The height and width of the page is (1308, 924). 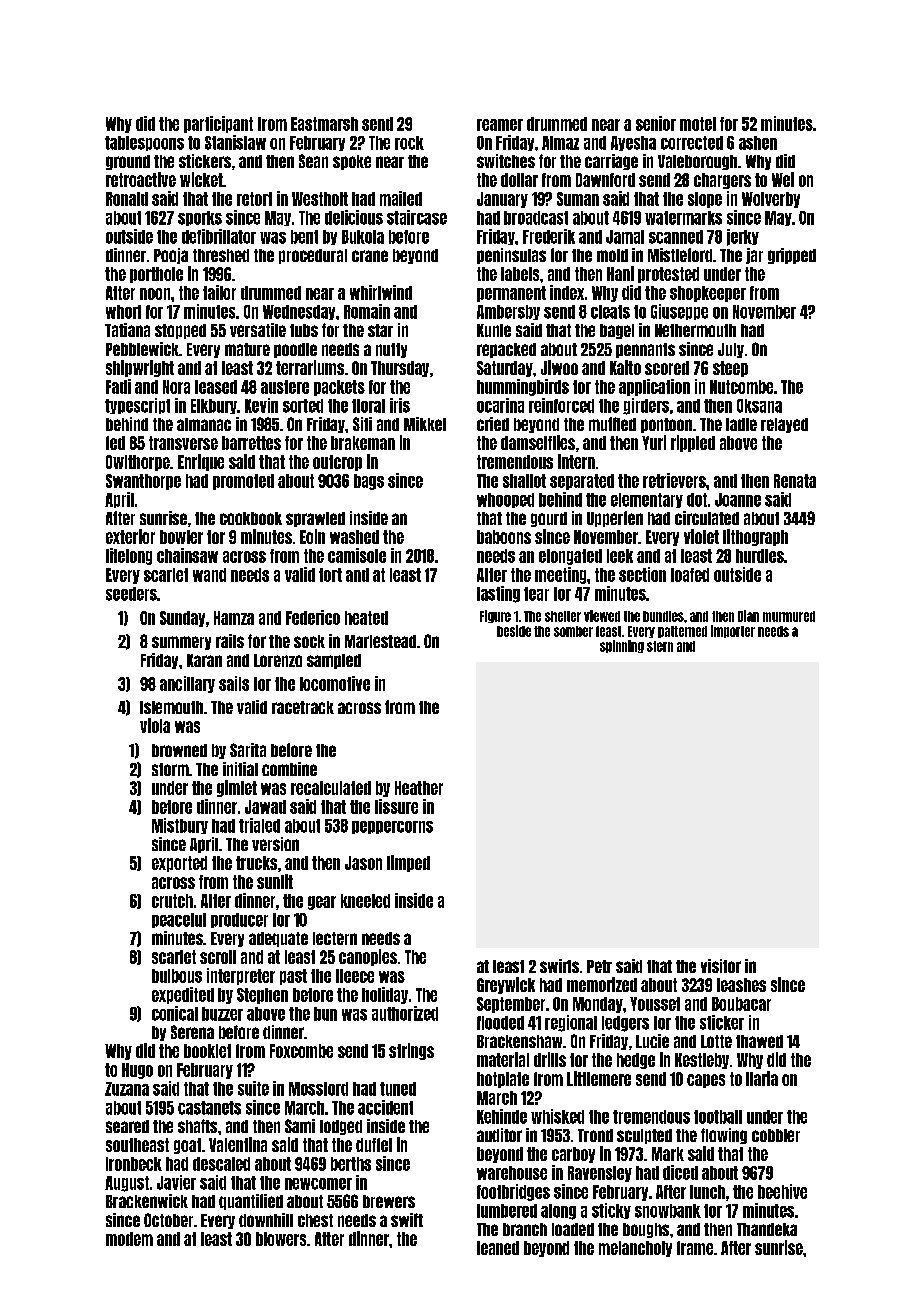 I want to click on quantified, so click(x=251, y=1202).
